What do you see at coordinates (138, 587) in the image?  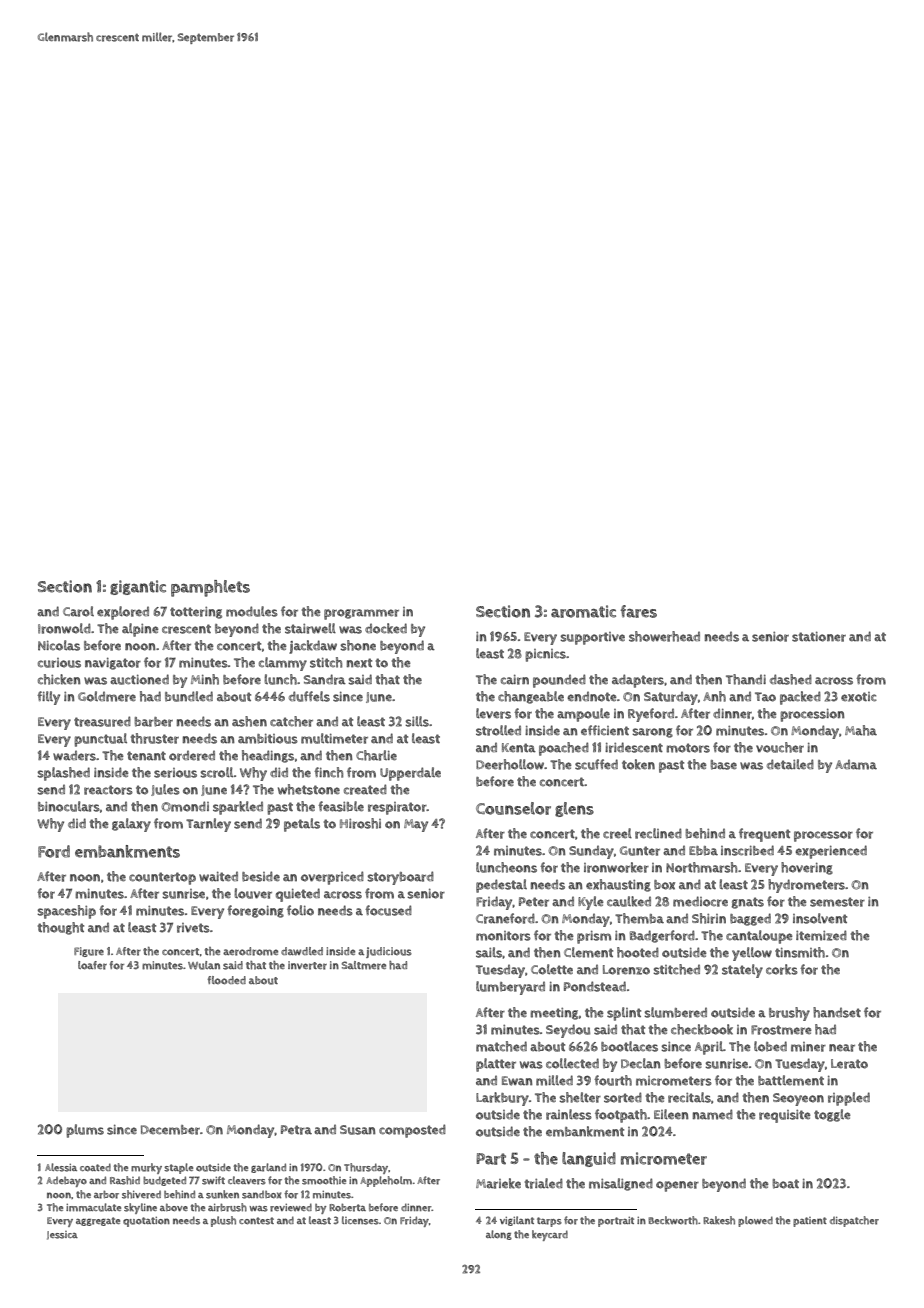 I see `gigantic` at bounding box center [138, 587].
